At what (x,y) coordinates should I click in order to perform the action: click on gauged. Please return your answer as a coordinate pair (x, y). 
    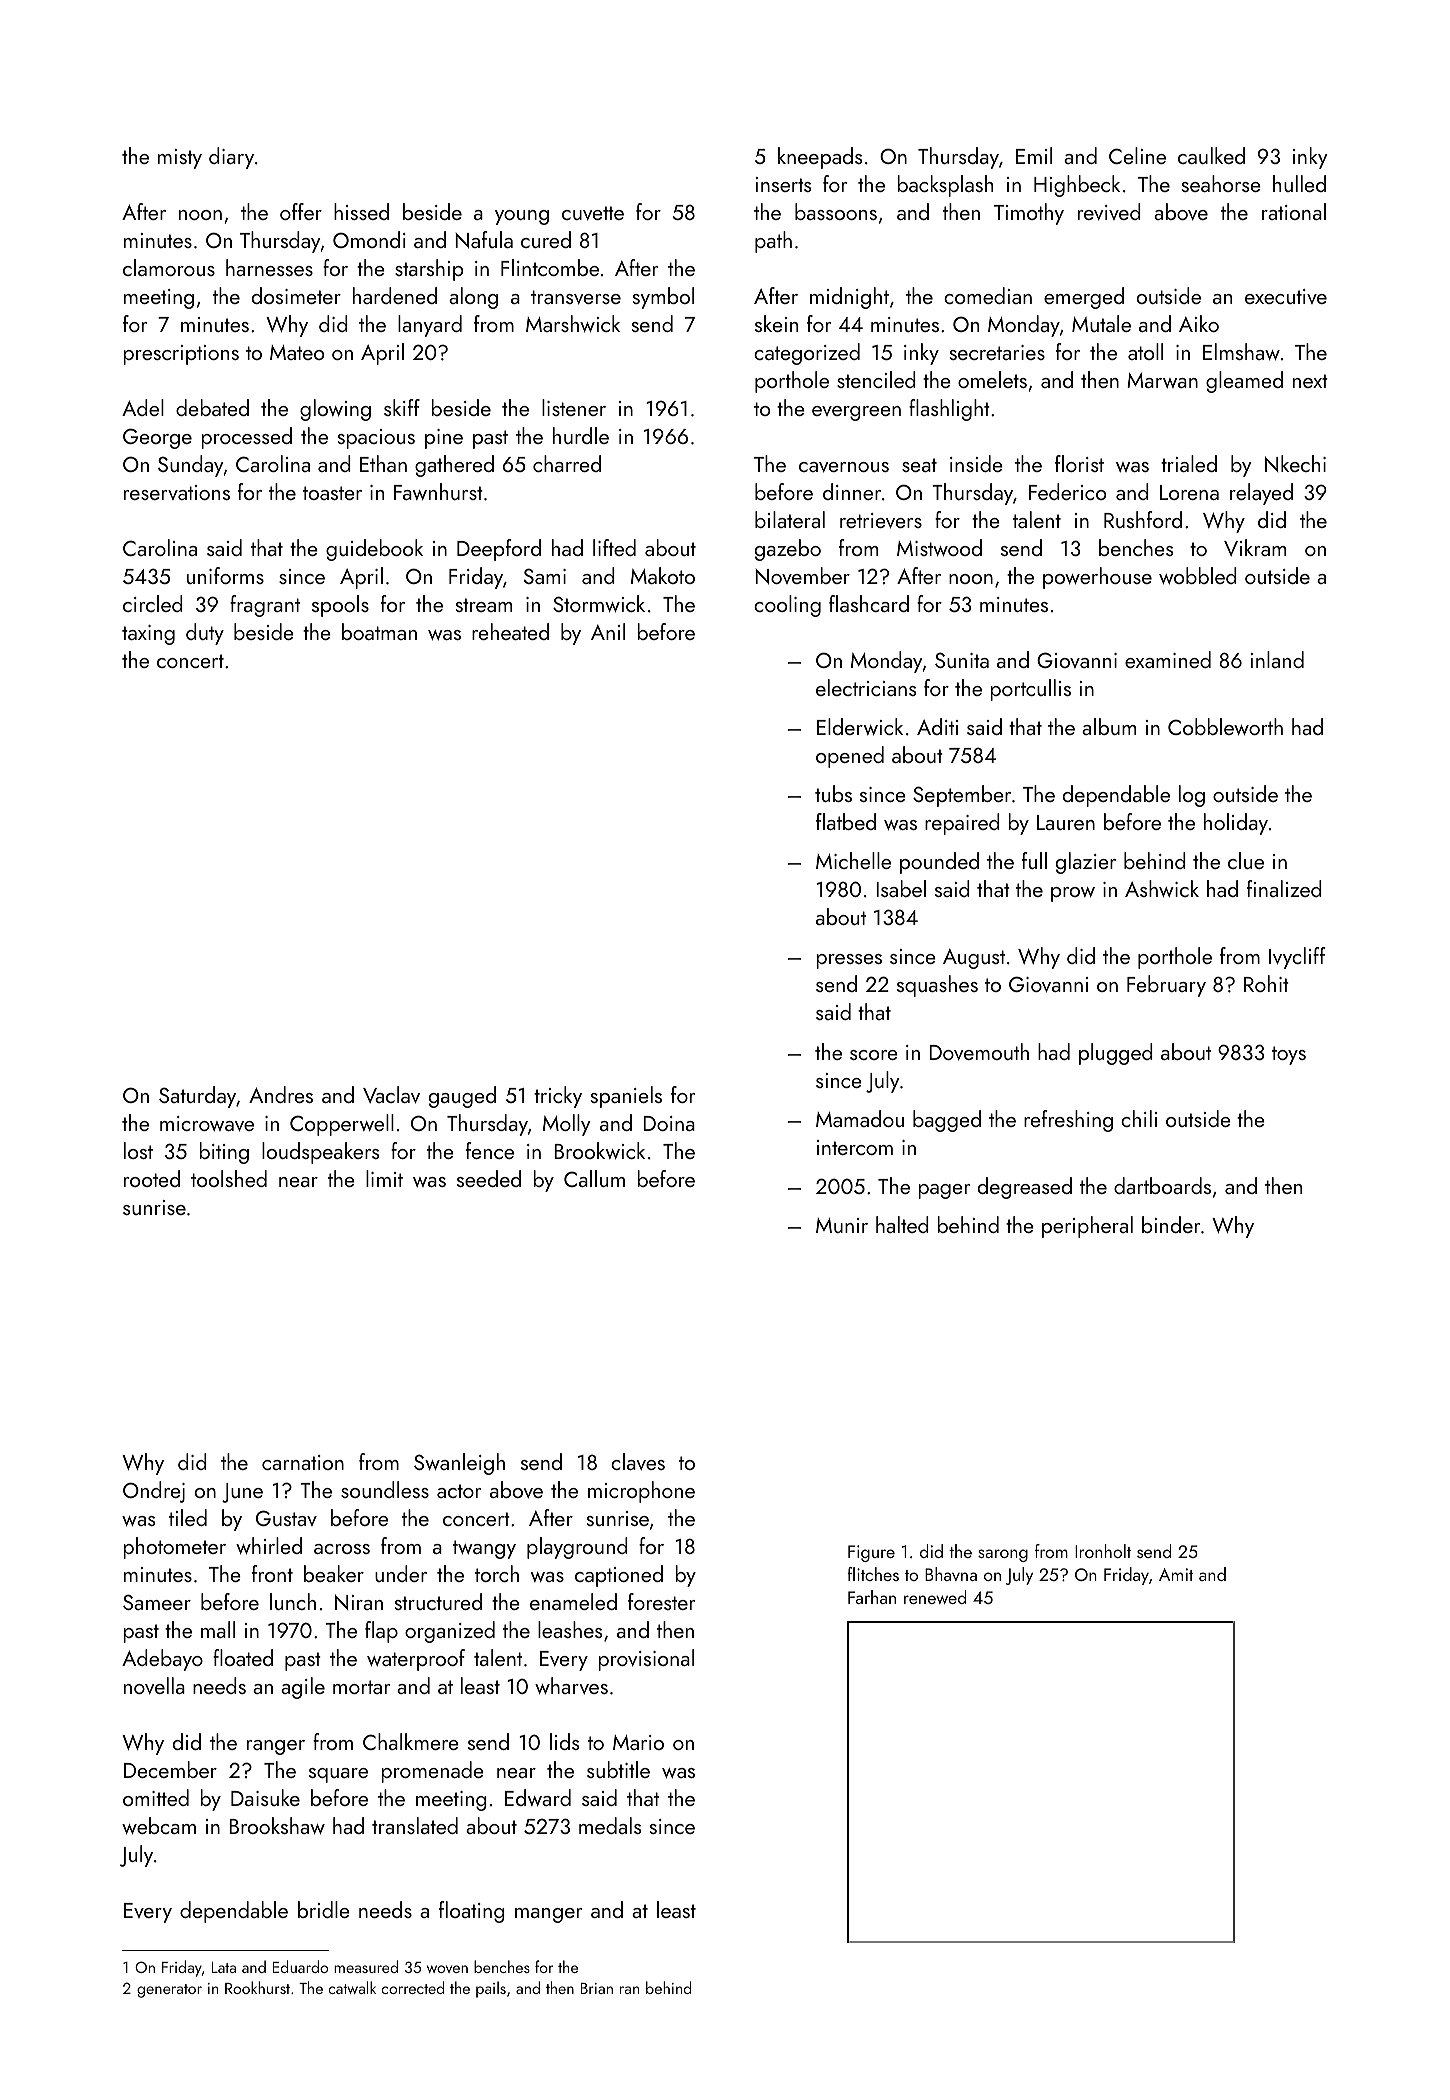
    Looking at the image, I should click on (462, 1097).
